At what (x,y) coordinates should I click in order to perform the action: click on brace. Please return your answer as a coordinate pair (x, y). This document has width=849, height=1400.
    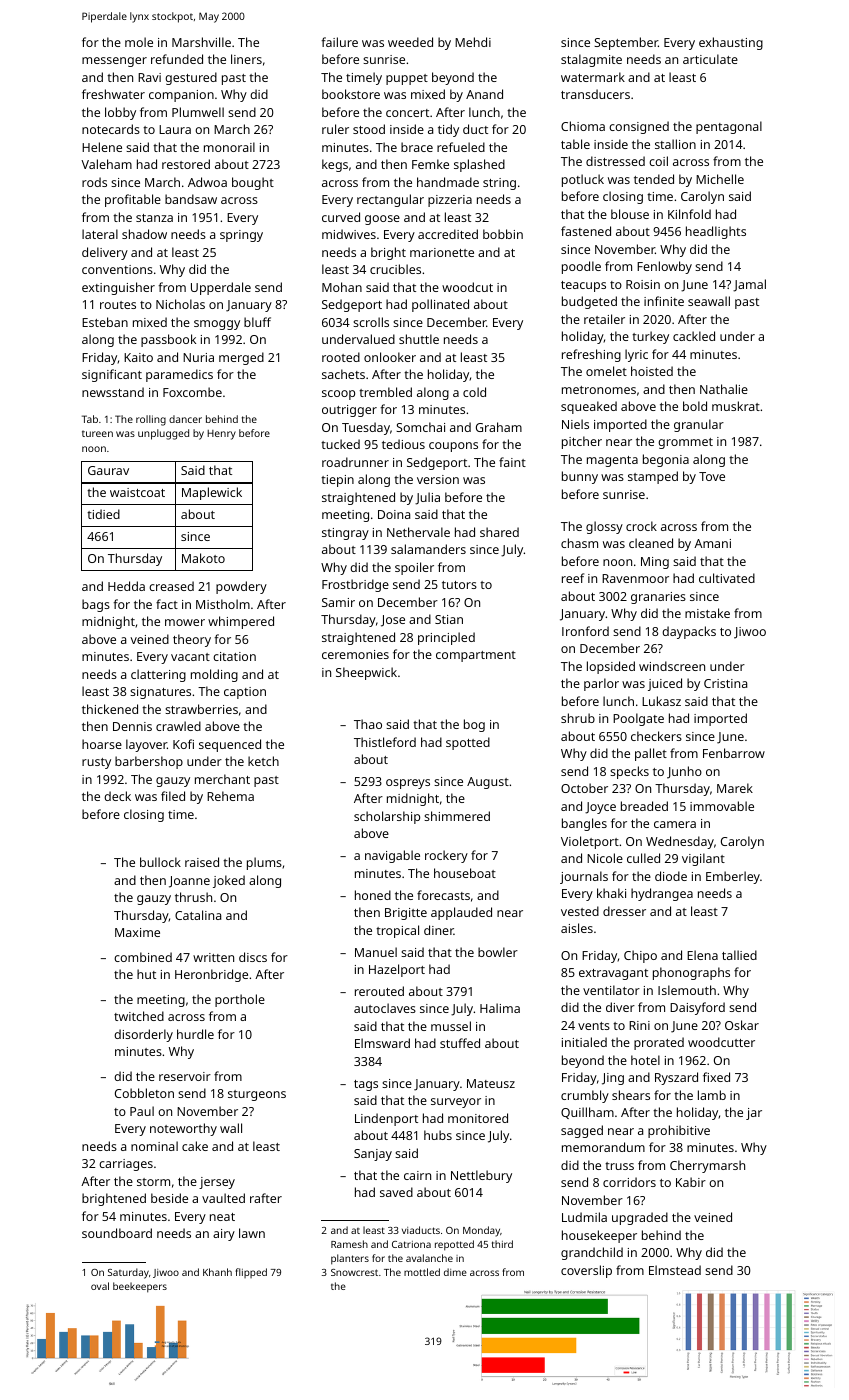
    Looking at the image, I should click on (417, 147).
